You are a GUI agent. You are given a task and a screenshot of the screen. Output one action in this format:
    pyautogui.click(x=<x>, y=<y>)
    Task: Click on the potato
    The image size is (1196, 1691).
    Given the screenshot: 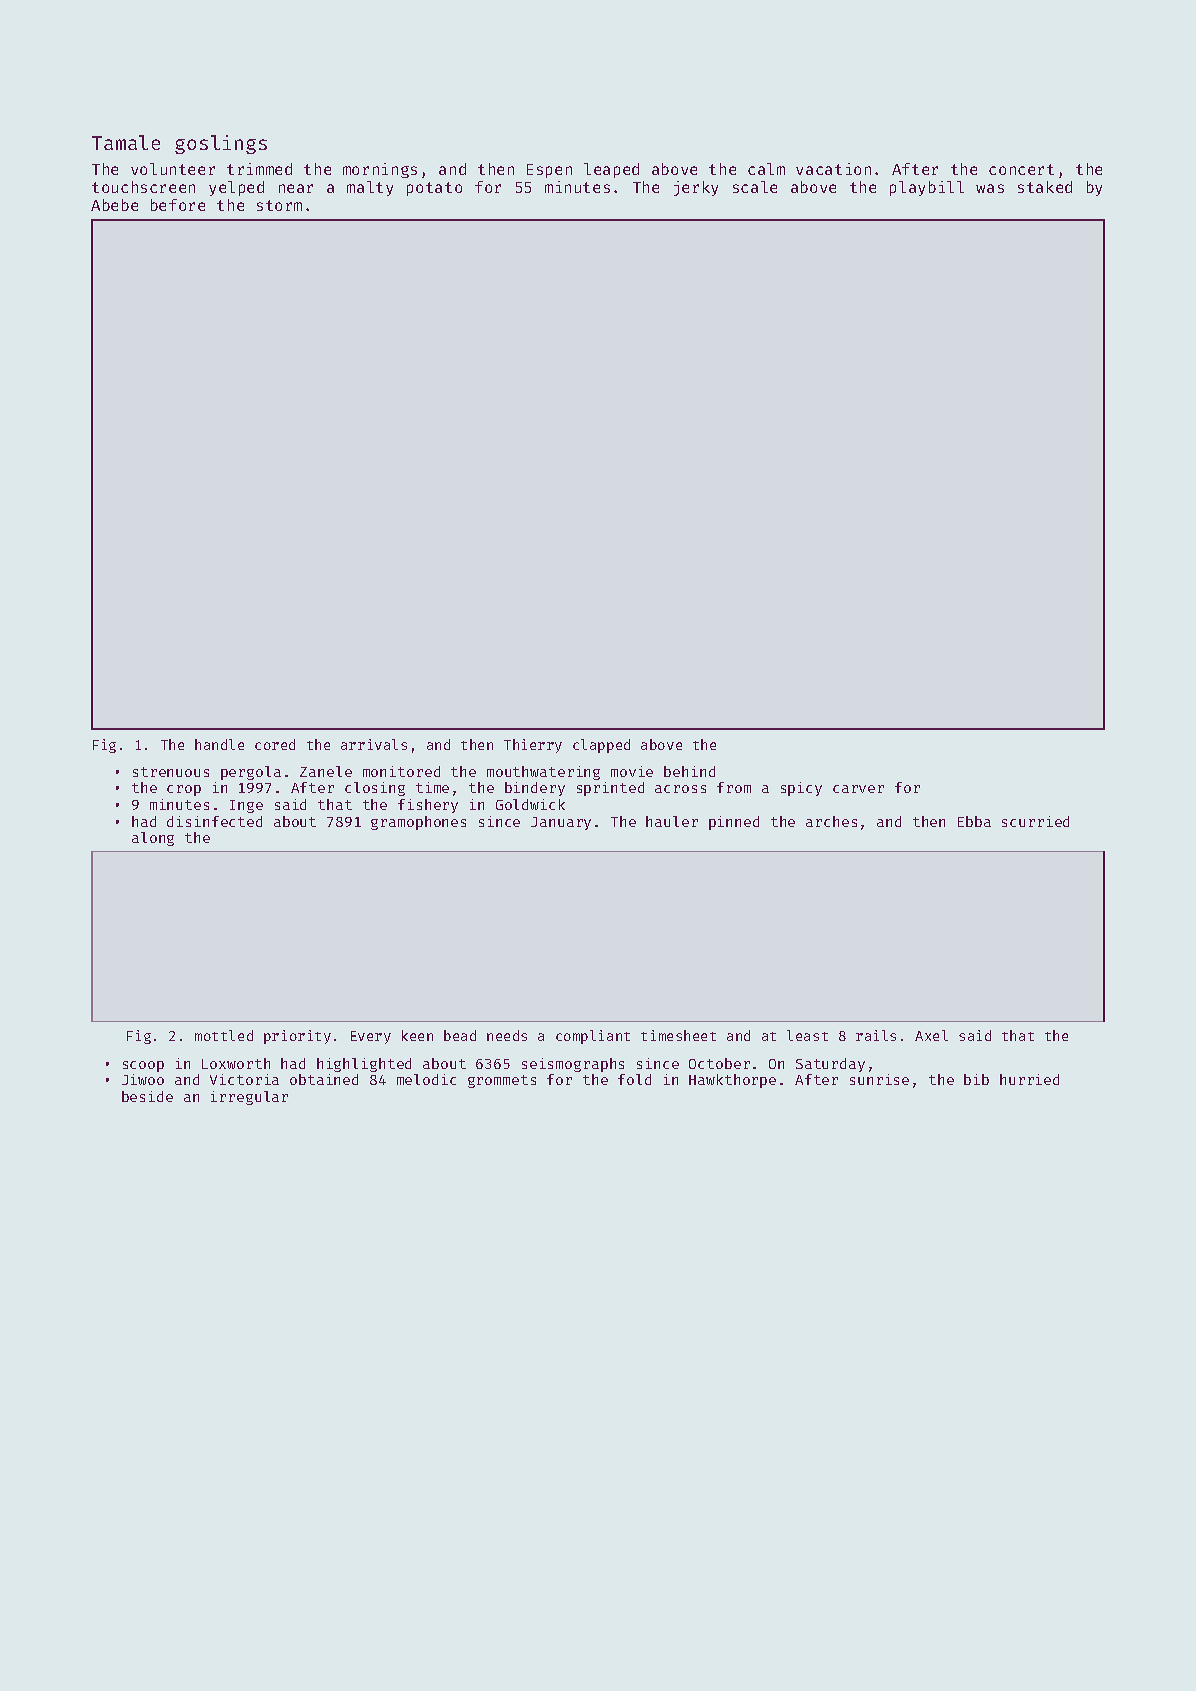 What is the action you would take?
    pyautogui.click(x=434, y=189)
